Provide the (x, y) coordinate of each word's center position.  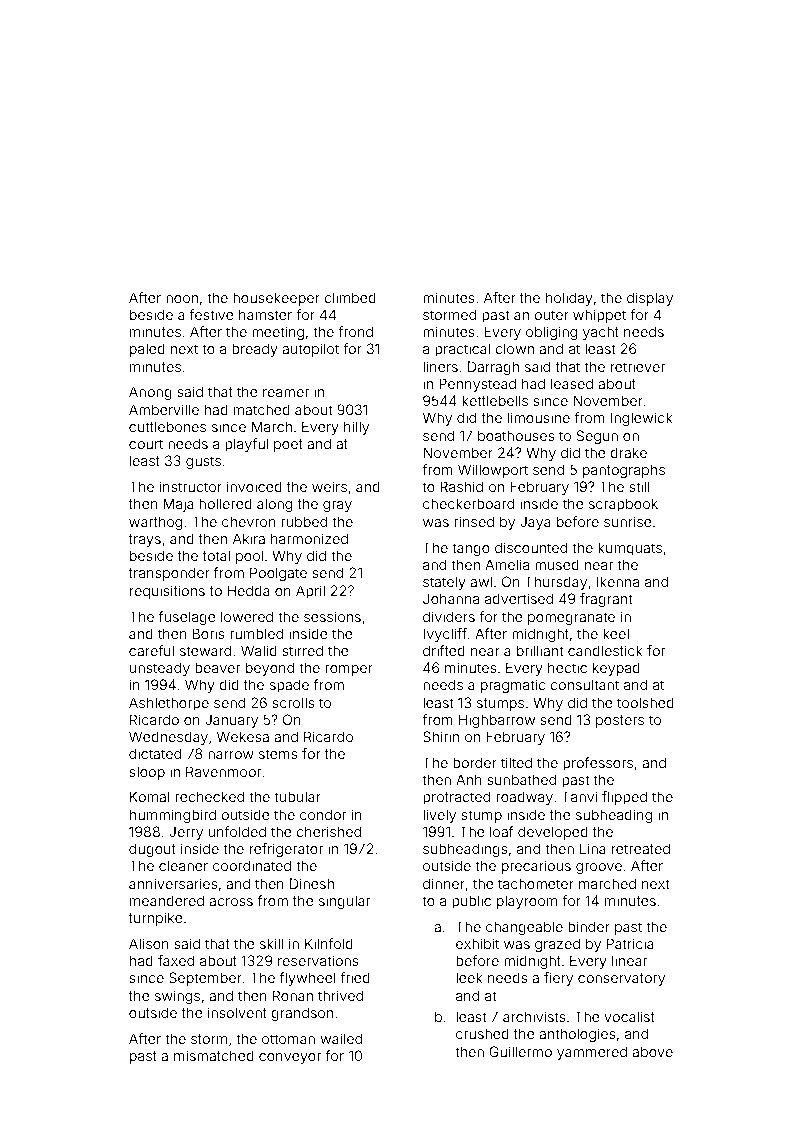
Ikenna (618, 581)
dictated (155, 753)
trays (145, 540)
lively (439, 816)
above (652, 1051)
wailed (341, 1038)
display (650, 299)
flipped (624, 798)
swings (177, 997)
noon (182, 299)
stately (444, 583)
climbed (350, 297)
